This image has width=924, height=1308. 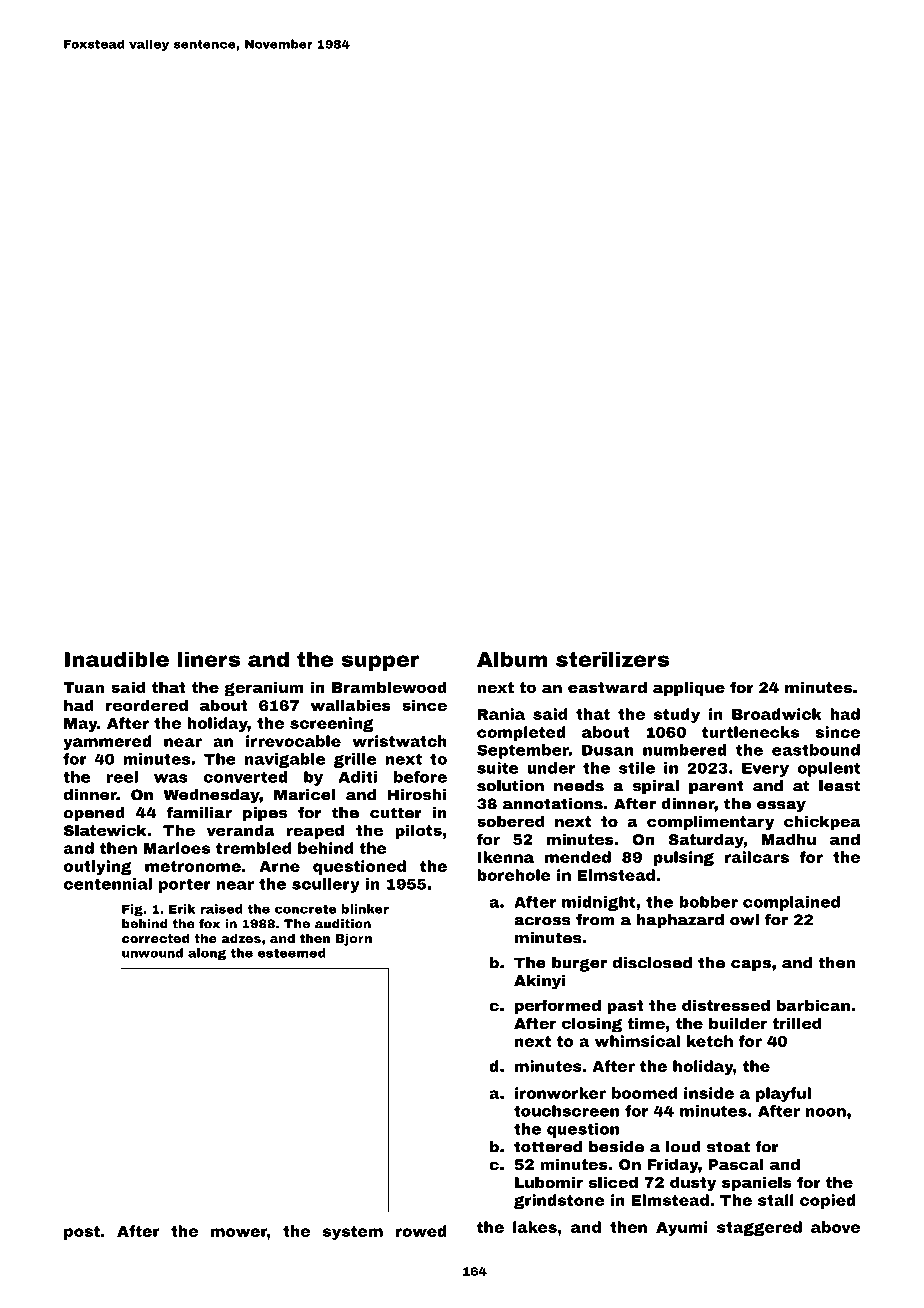 What do you see at coordinates (822, 822) in the image?
I see `chickpea` at bounding box center [822, 822].
